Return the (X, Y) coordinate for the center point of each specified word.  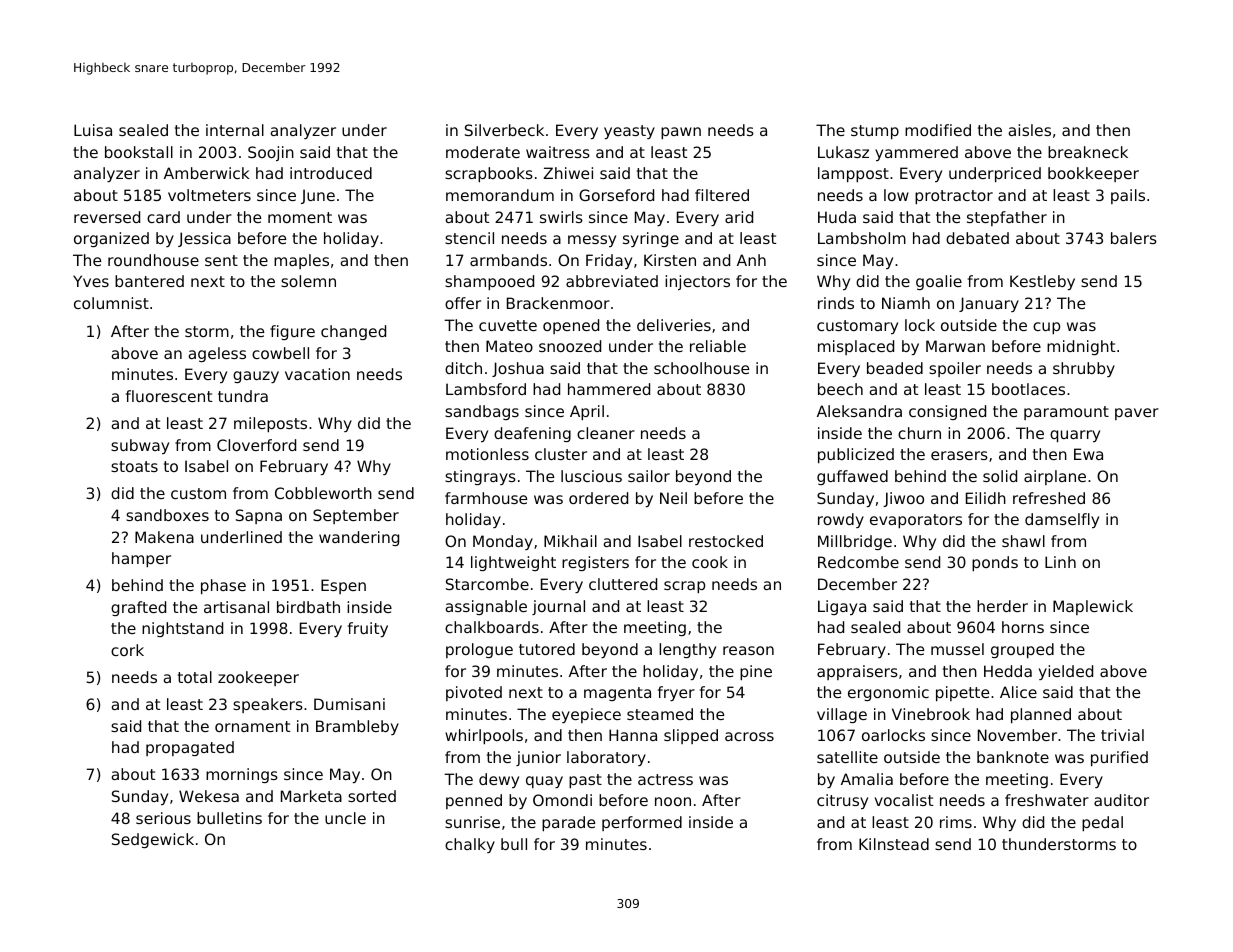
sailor (649, 476)
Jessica (204, 239)
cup (1046, 328)
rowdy (841, 520)
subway (140, 446)
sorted (372, 796)
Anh (751, 260)
